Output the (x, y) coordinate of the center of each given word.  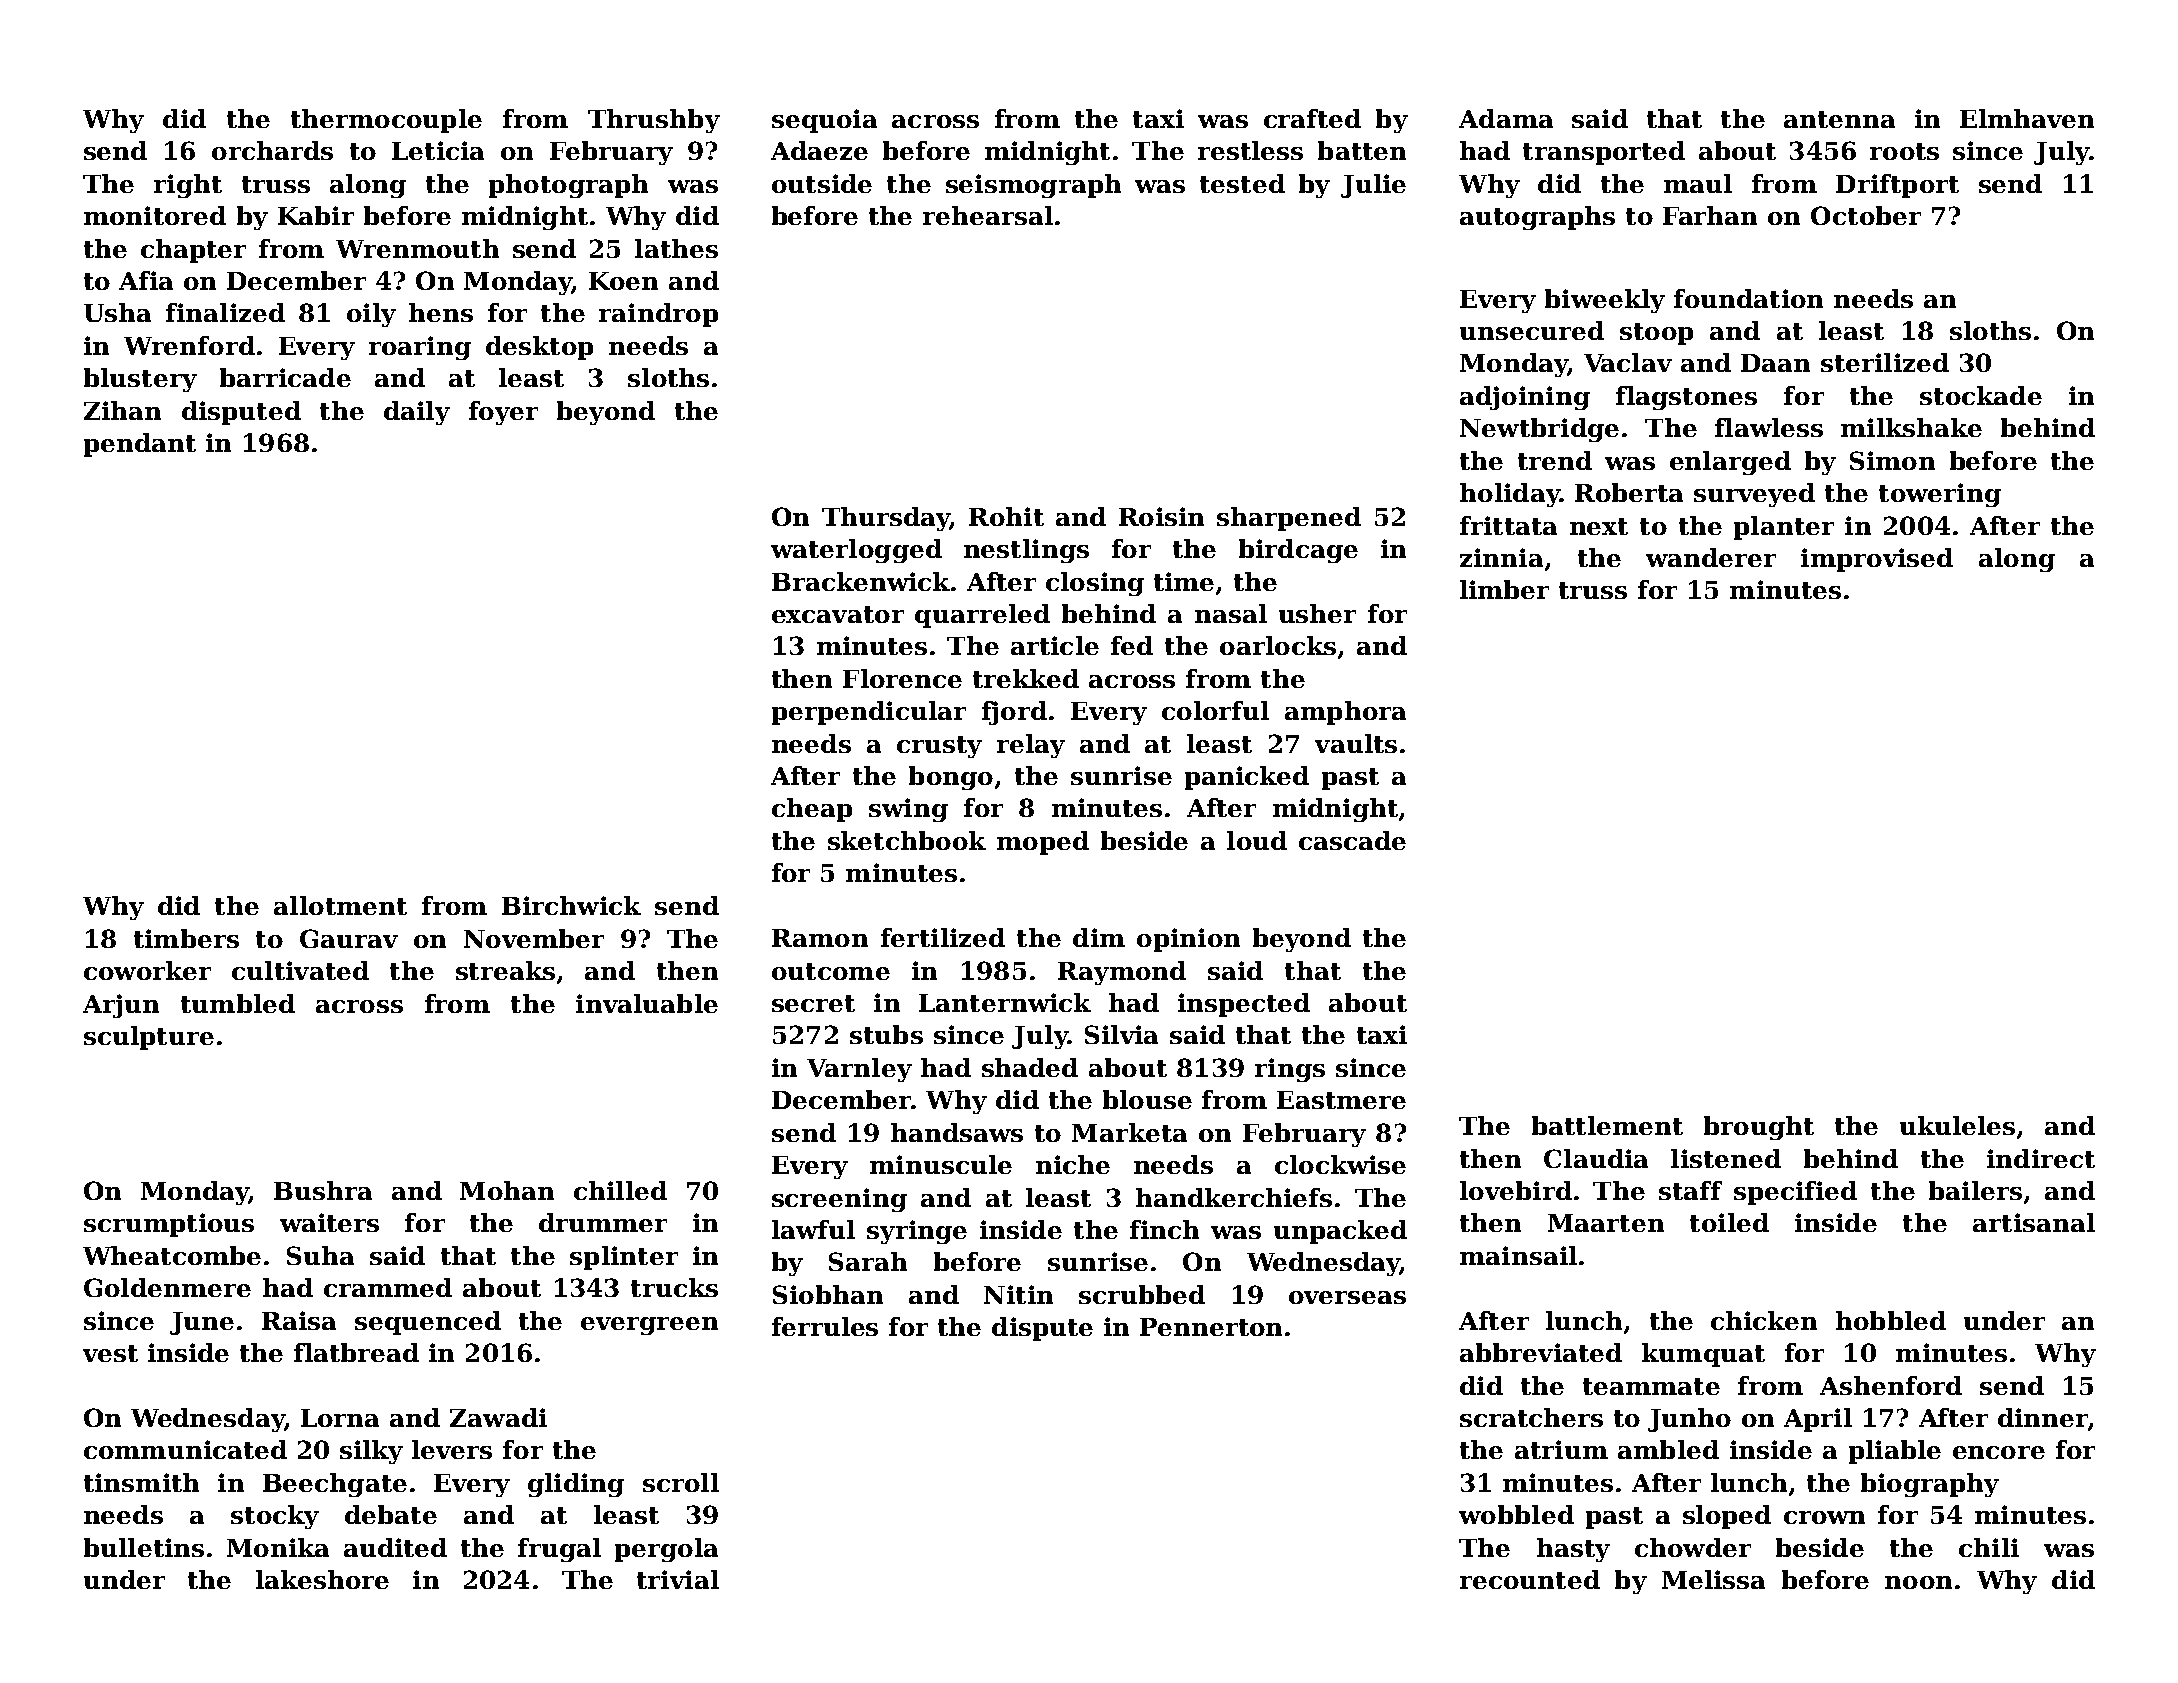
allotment (340, 905)
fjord (1014, 713)
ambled (1668, 1449)
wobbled (1516, 1514)
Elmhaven (2027, 118)
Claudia (1596, 1158)
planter (1784, 528)
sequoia (824, 121)
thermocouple (386, 121)
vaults (1356, 743)
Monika (278, 1547)
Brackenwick (861, 581)
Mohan (507, 1190)
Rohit (1006, 516)
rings (1290, 1070)
